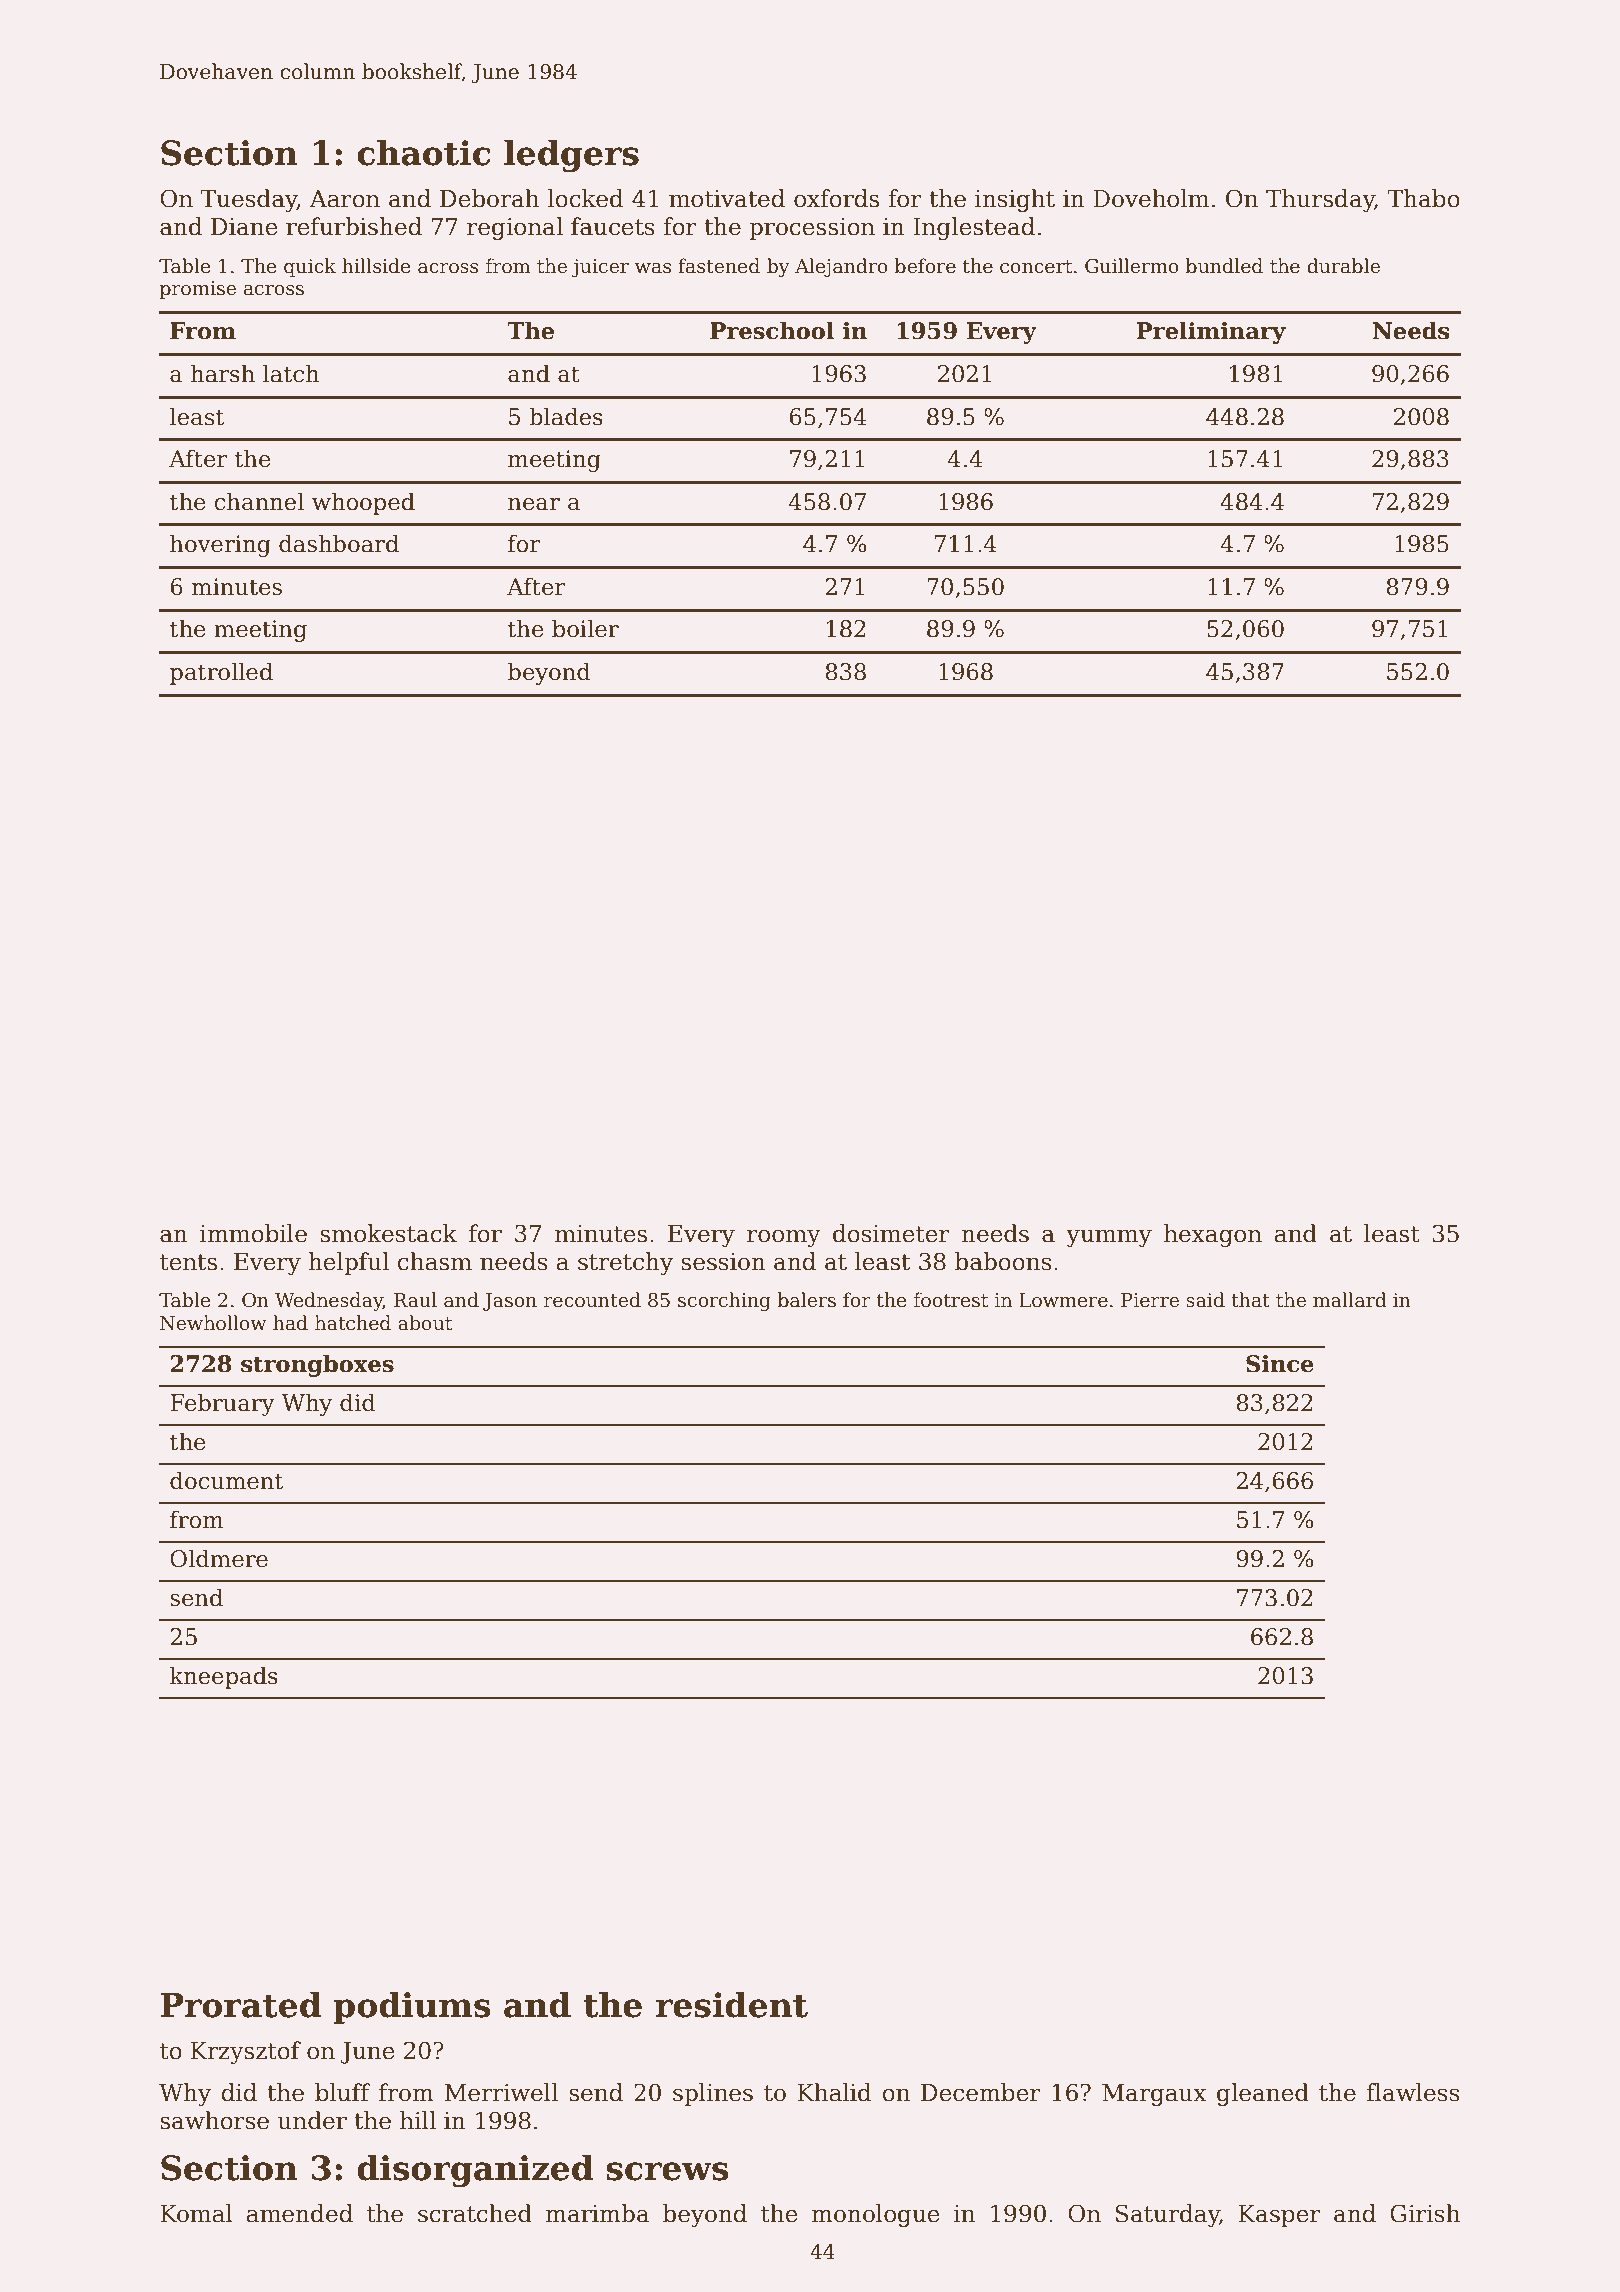 This document has width=1620, height=2292. I want to click on document, so click(227, 1480).
